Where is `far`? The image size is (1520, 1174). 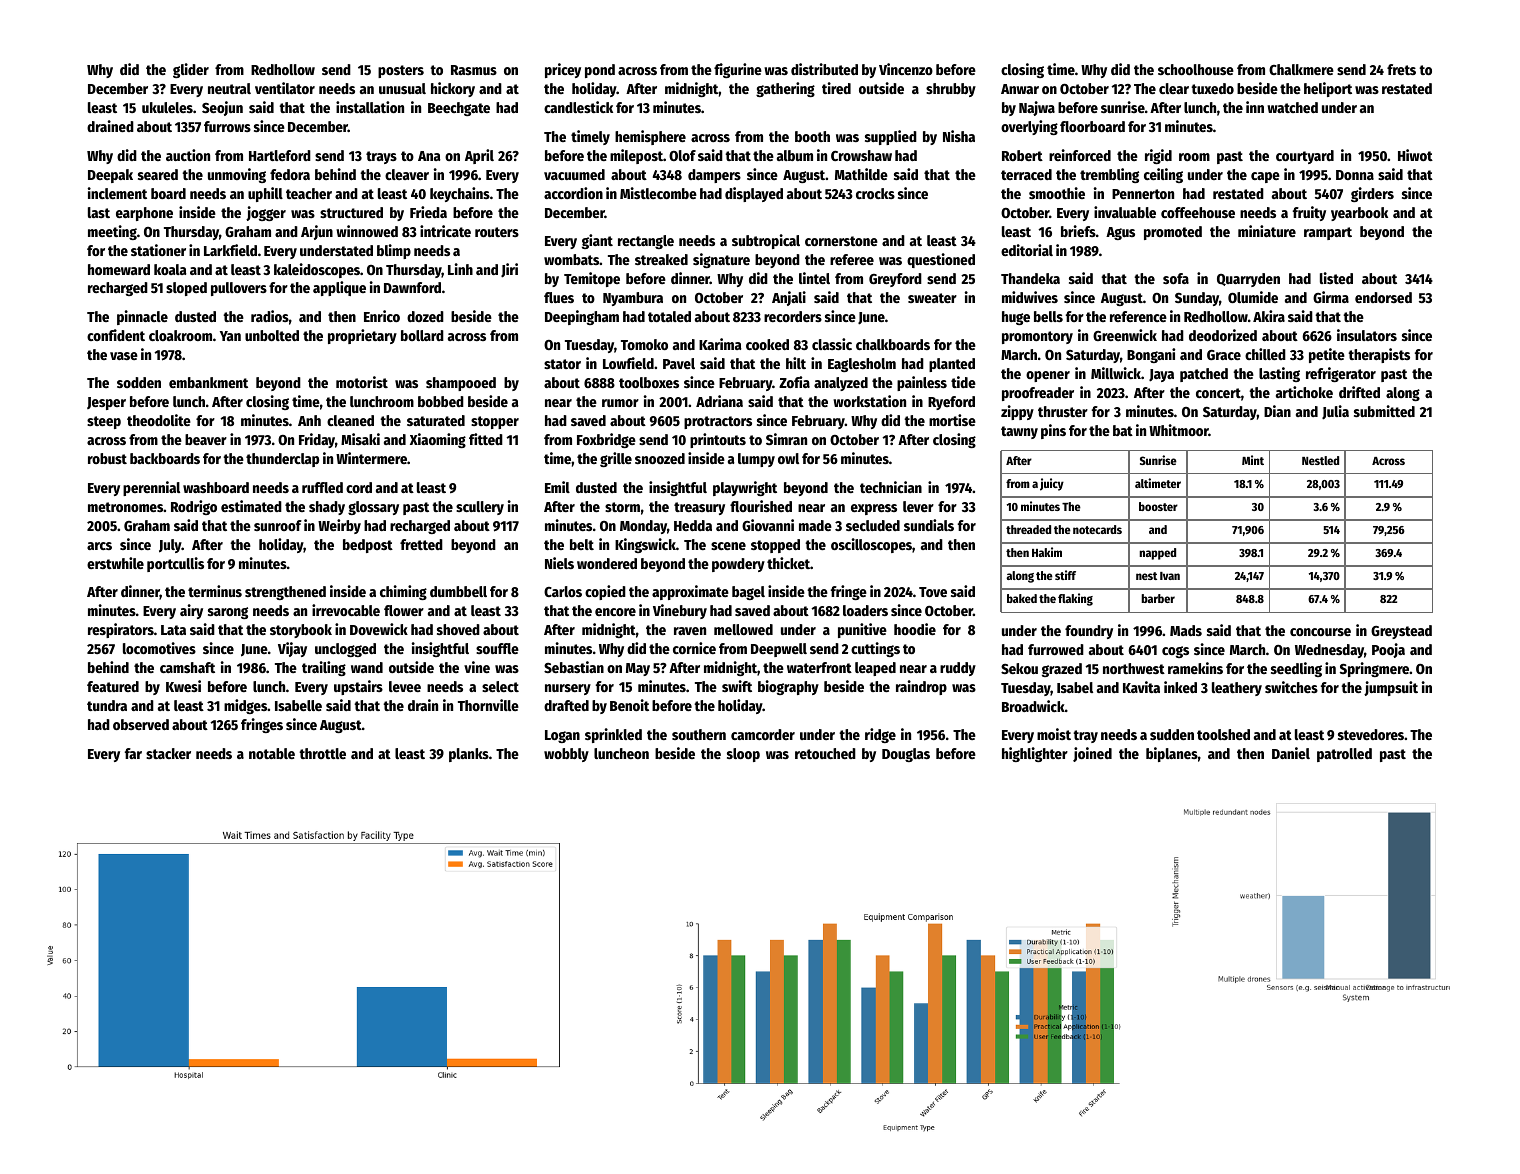
far is located at coordinates (133, 753).
